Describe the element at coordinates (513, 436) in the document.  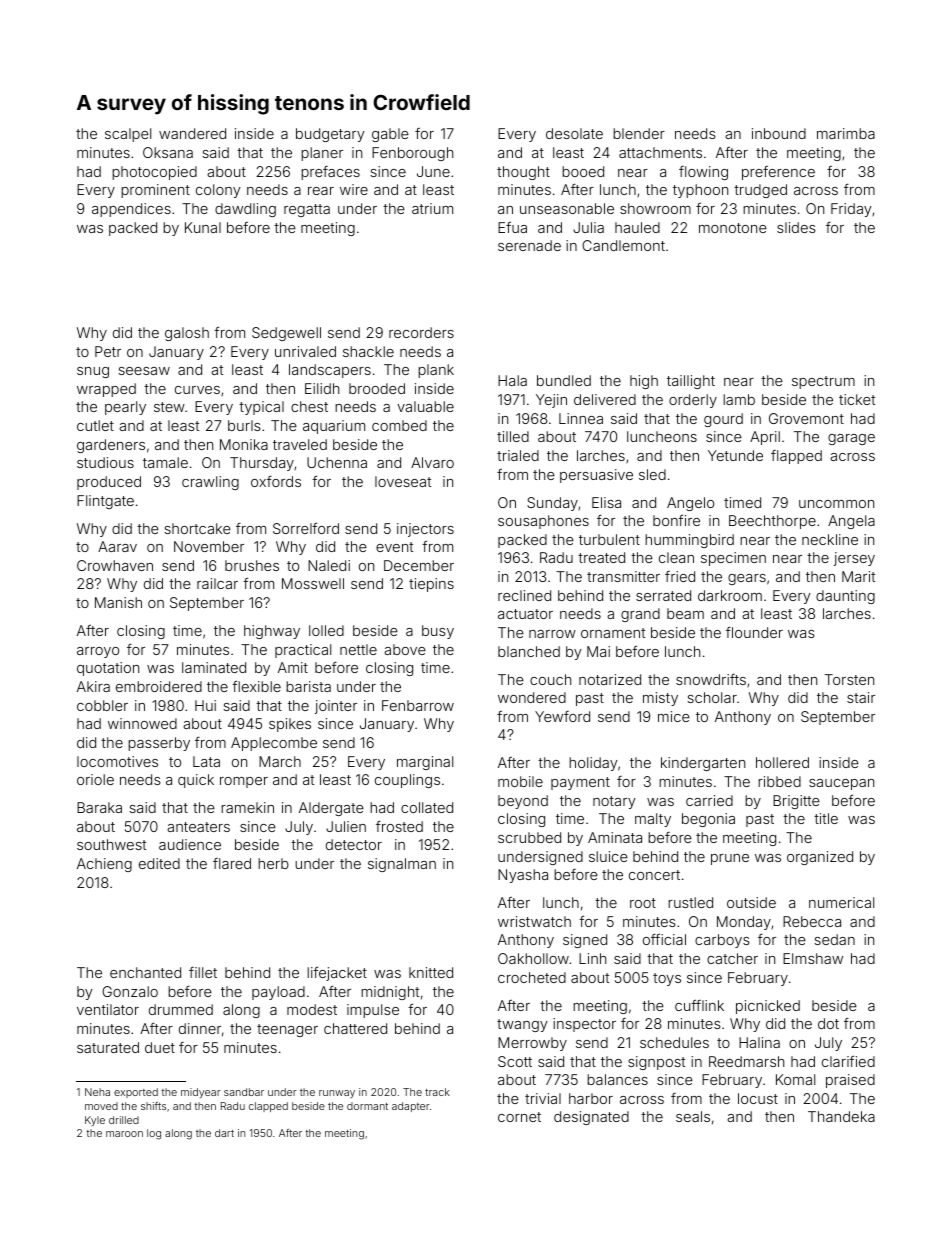
I see `tilled` at that location.
